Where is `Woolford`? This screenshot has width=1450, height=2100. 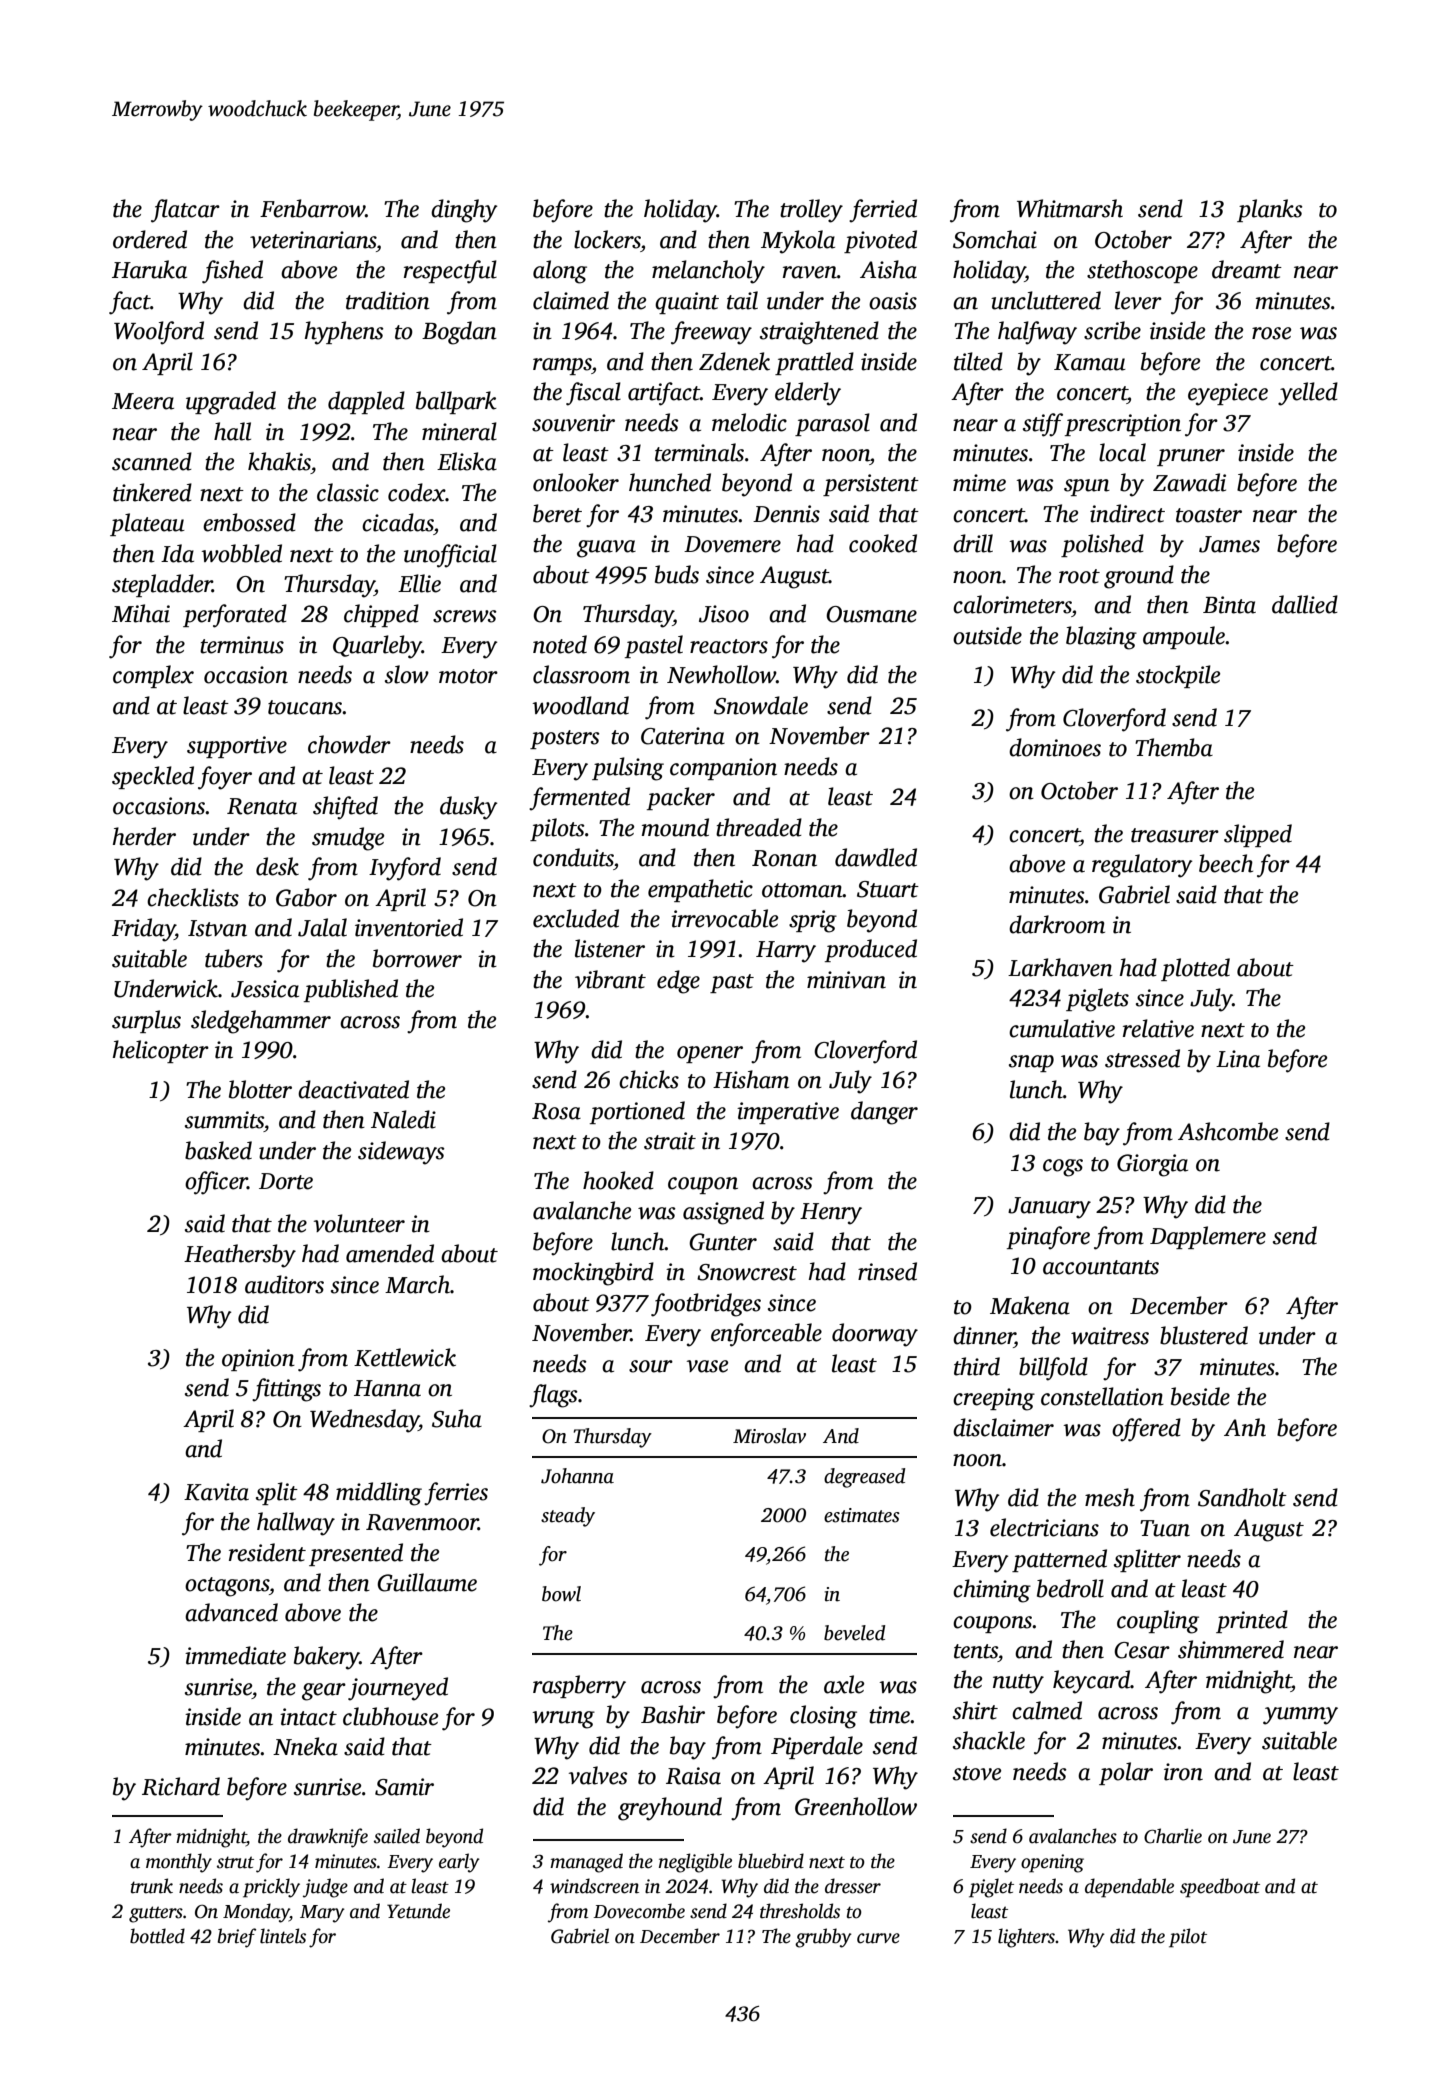
Woolford is located at coordinates (159, 333).
